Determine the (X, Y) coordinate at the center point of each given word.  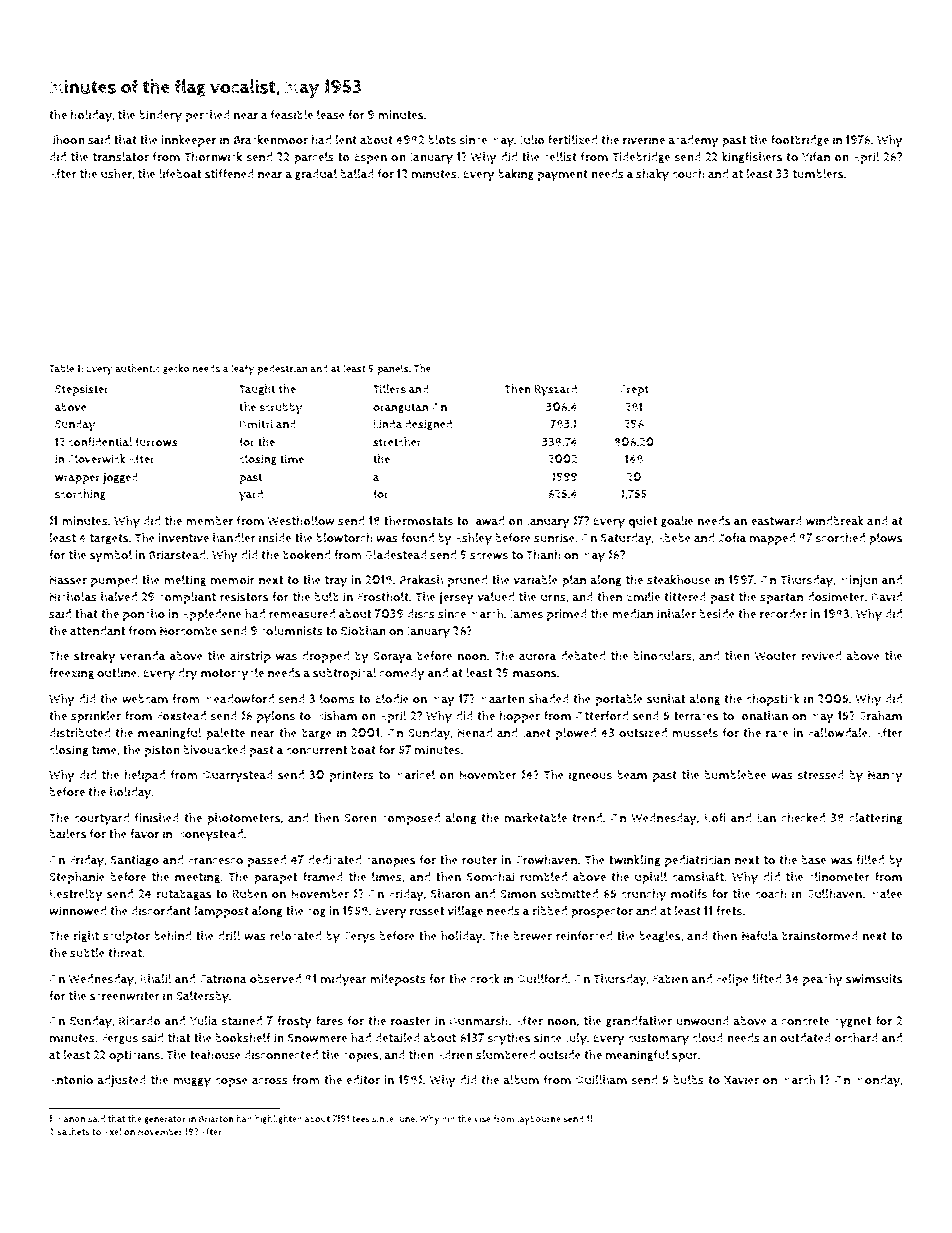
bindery (160, 116)
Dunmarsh (479, 1021)
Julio (532, 140)
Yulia (204, 1021)
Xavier (741, 1080)
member (209, 521)
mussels (695, 733)
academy (693, 141)
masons (535, 674)
